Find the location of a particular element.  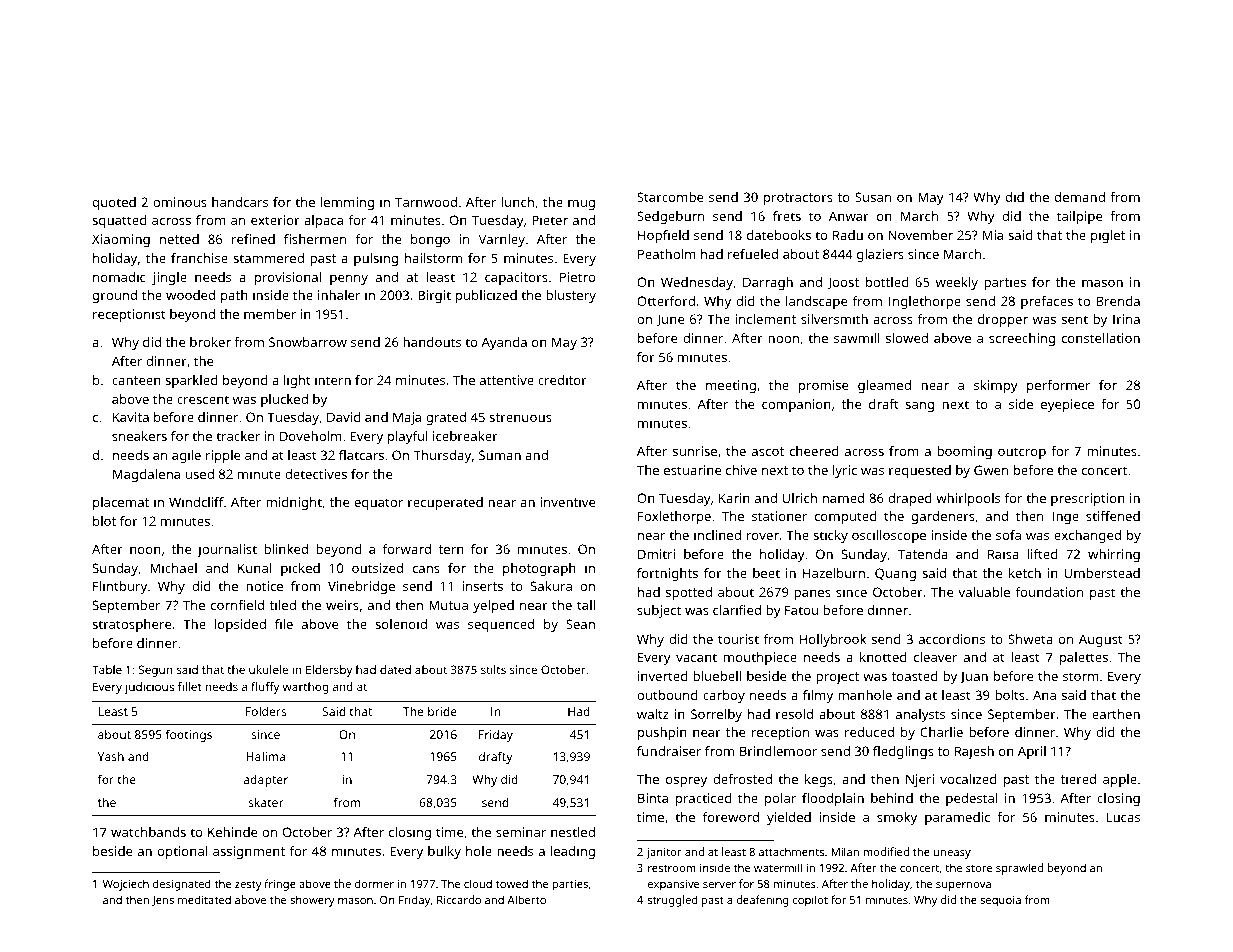

weirs is located at coordinates (342, 605).
